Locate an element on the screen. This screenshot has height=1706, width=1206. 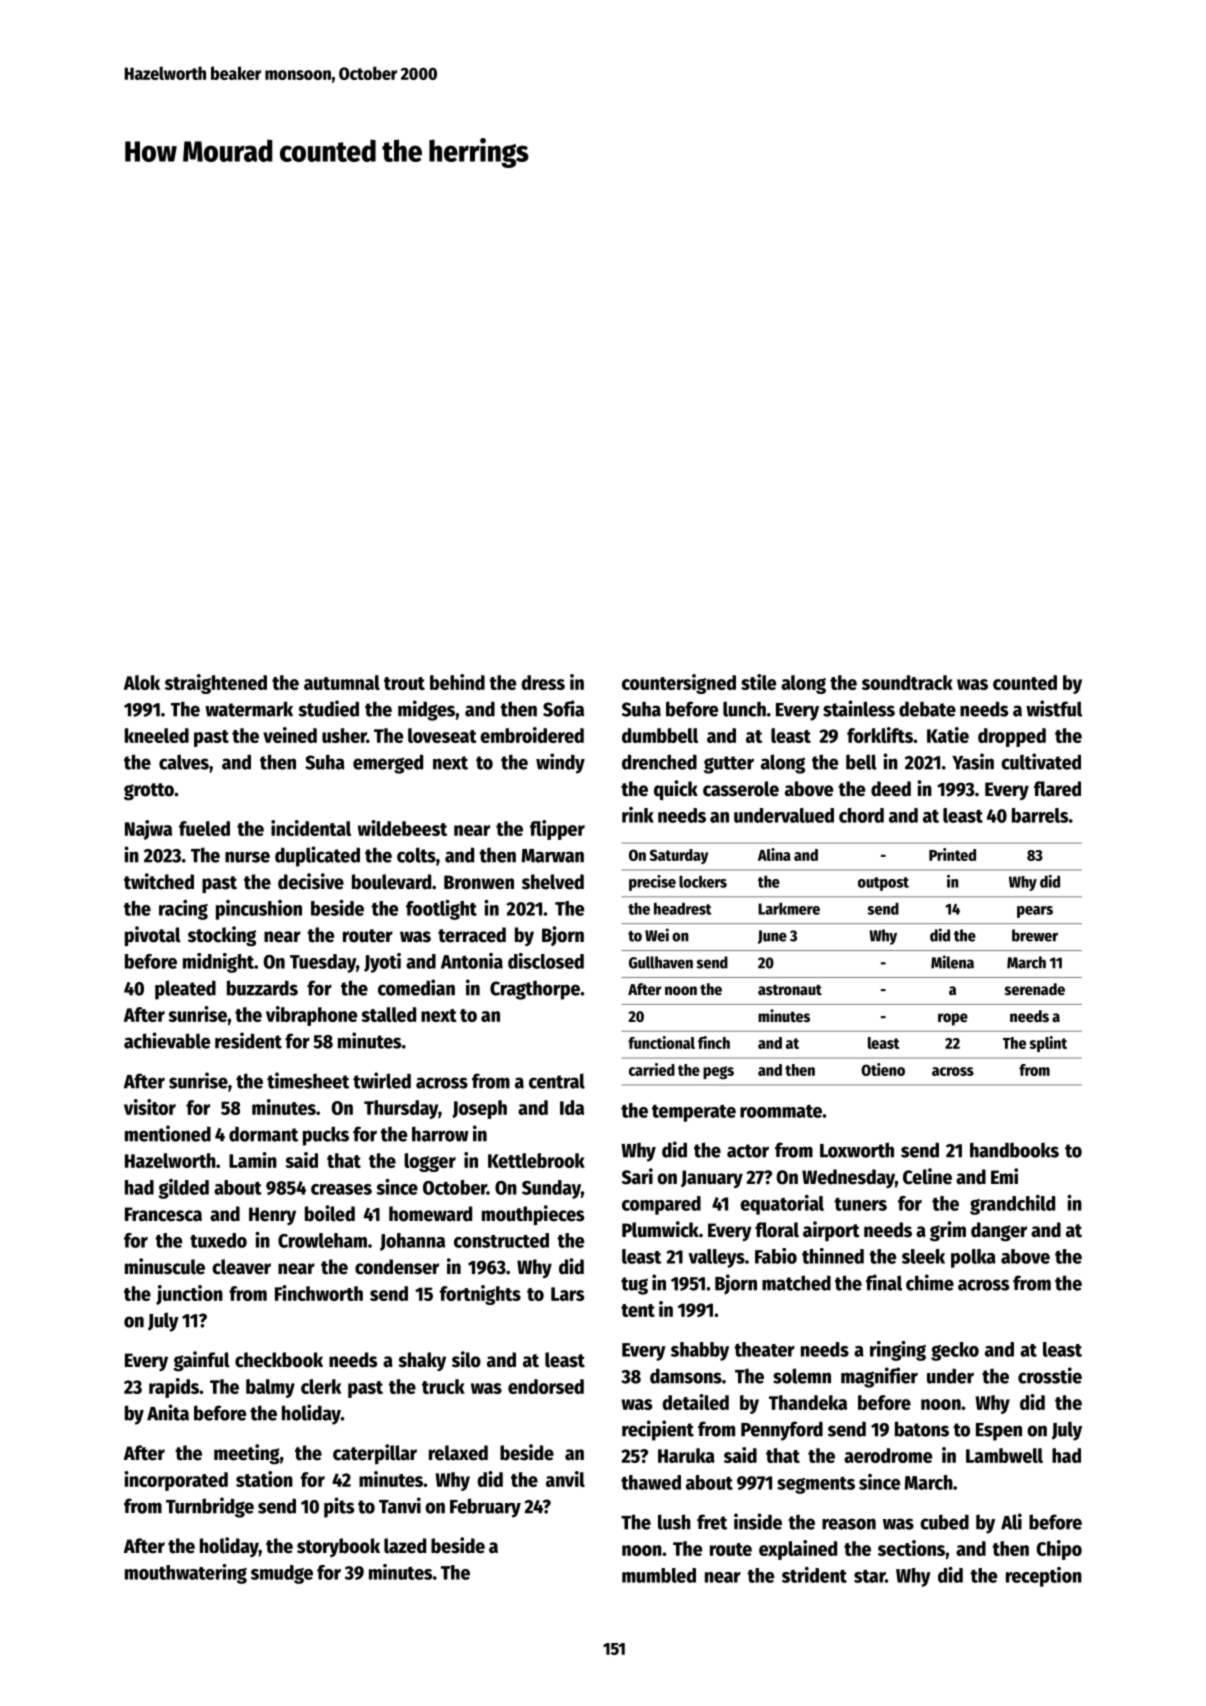
straightened is located at coordinates (216, 684).
